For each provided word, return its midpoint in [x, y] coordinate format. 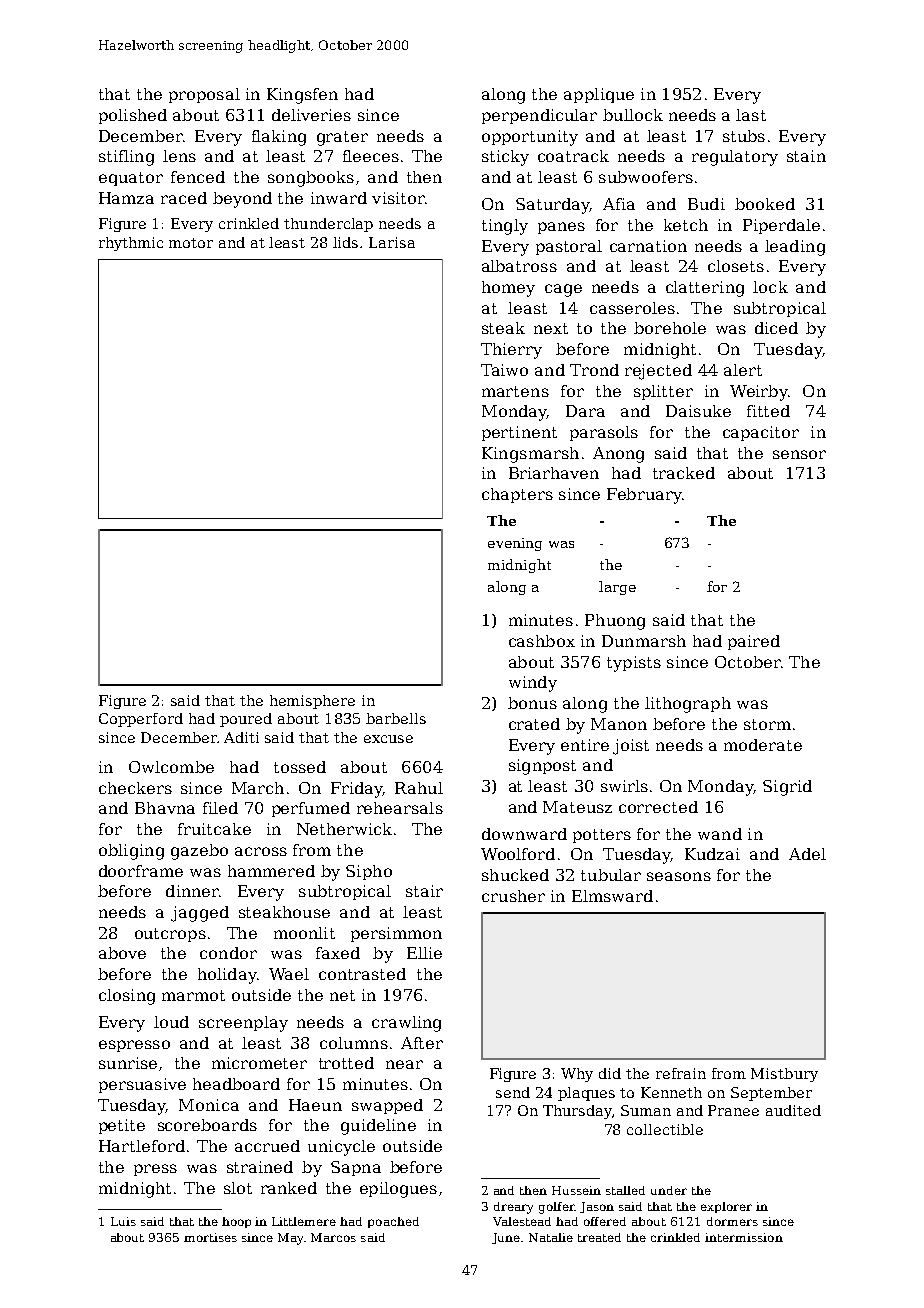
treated [599, 1237]
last [751, 115]
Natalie [551, 1237]
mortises [210, 1237]
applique [599, 95]
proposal [204, 95]
